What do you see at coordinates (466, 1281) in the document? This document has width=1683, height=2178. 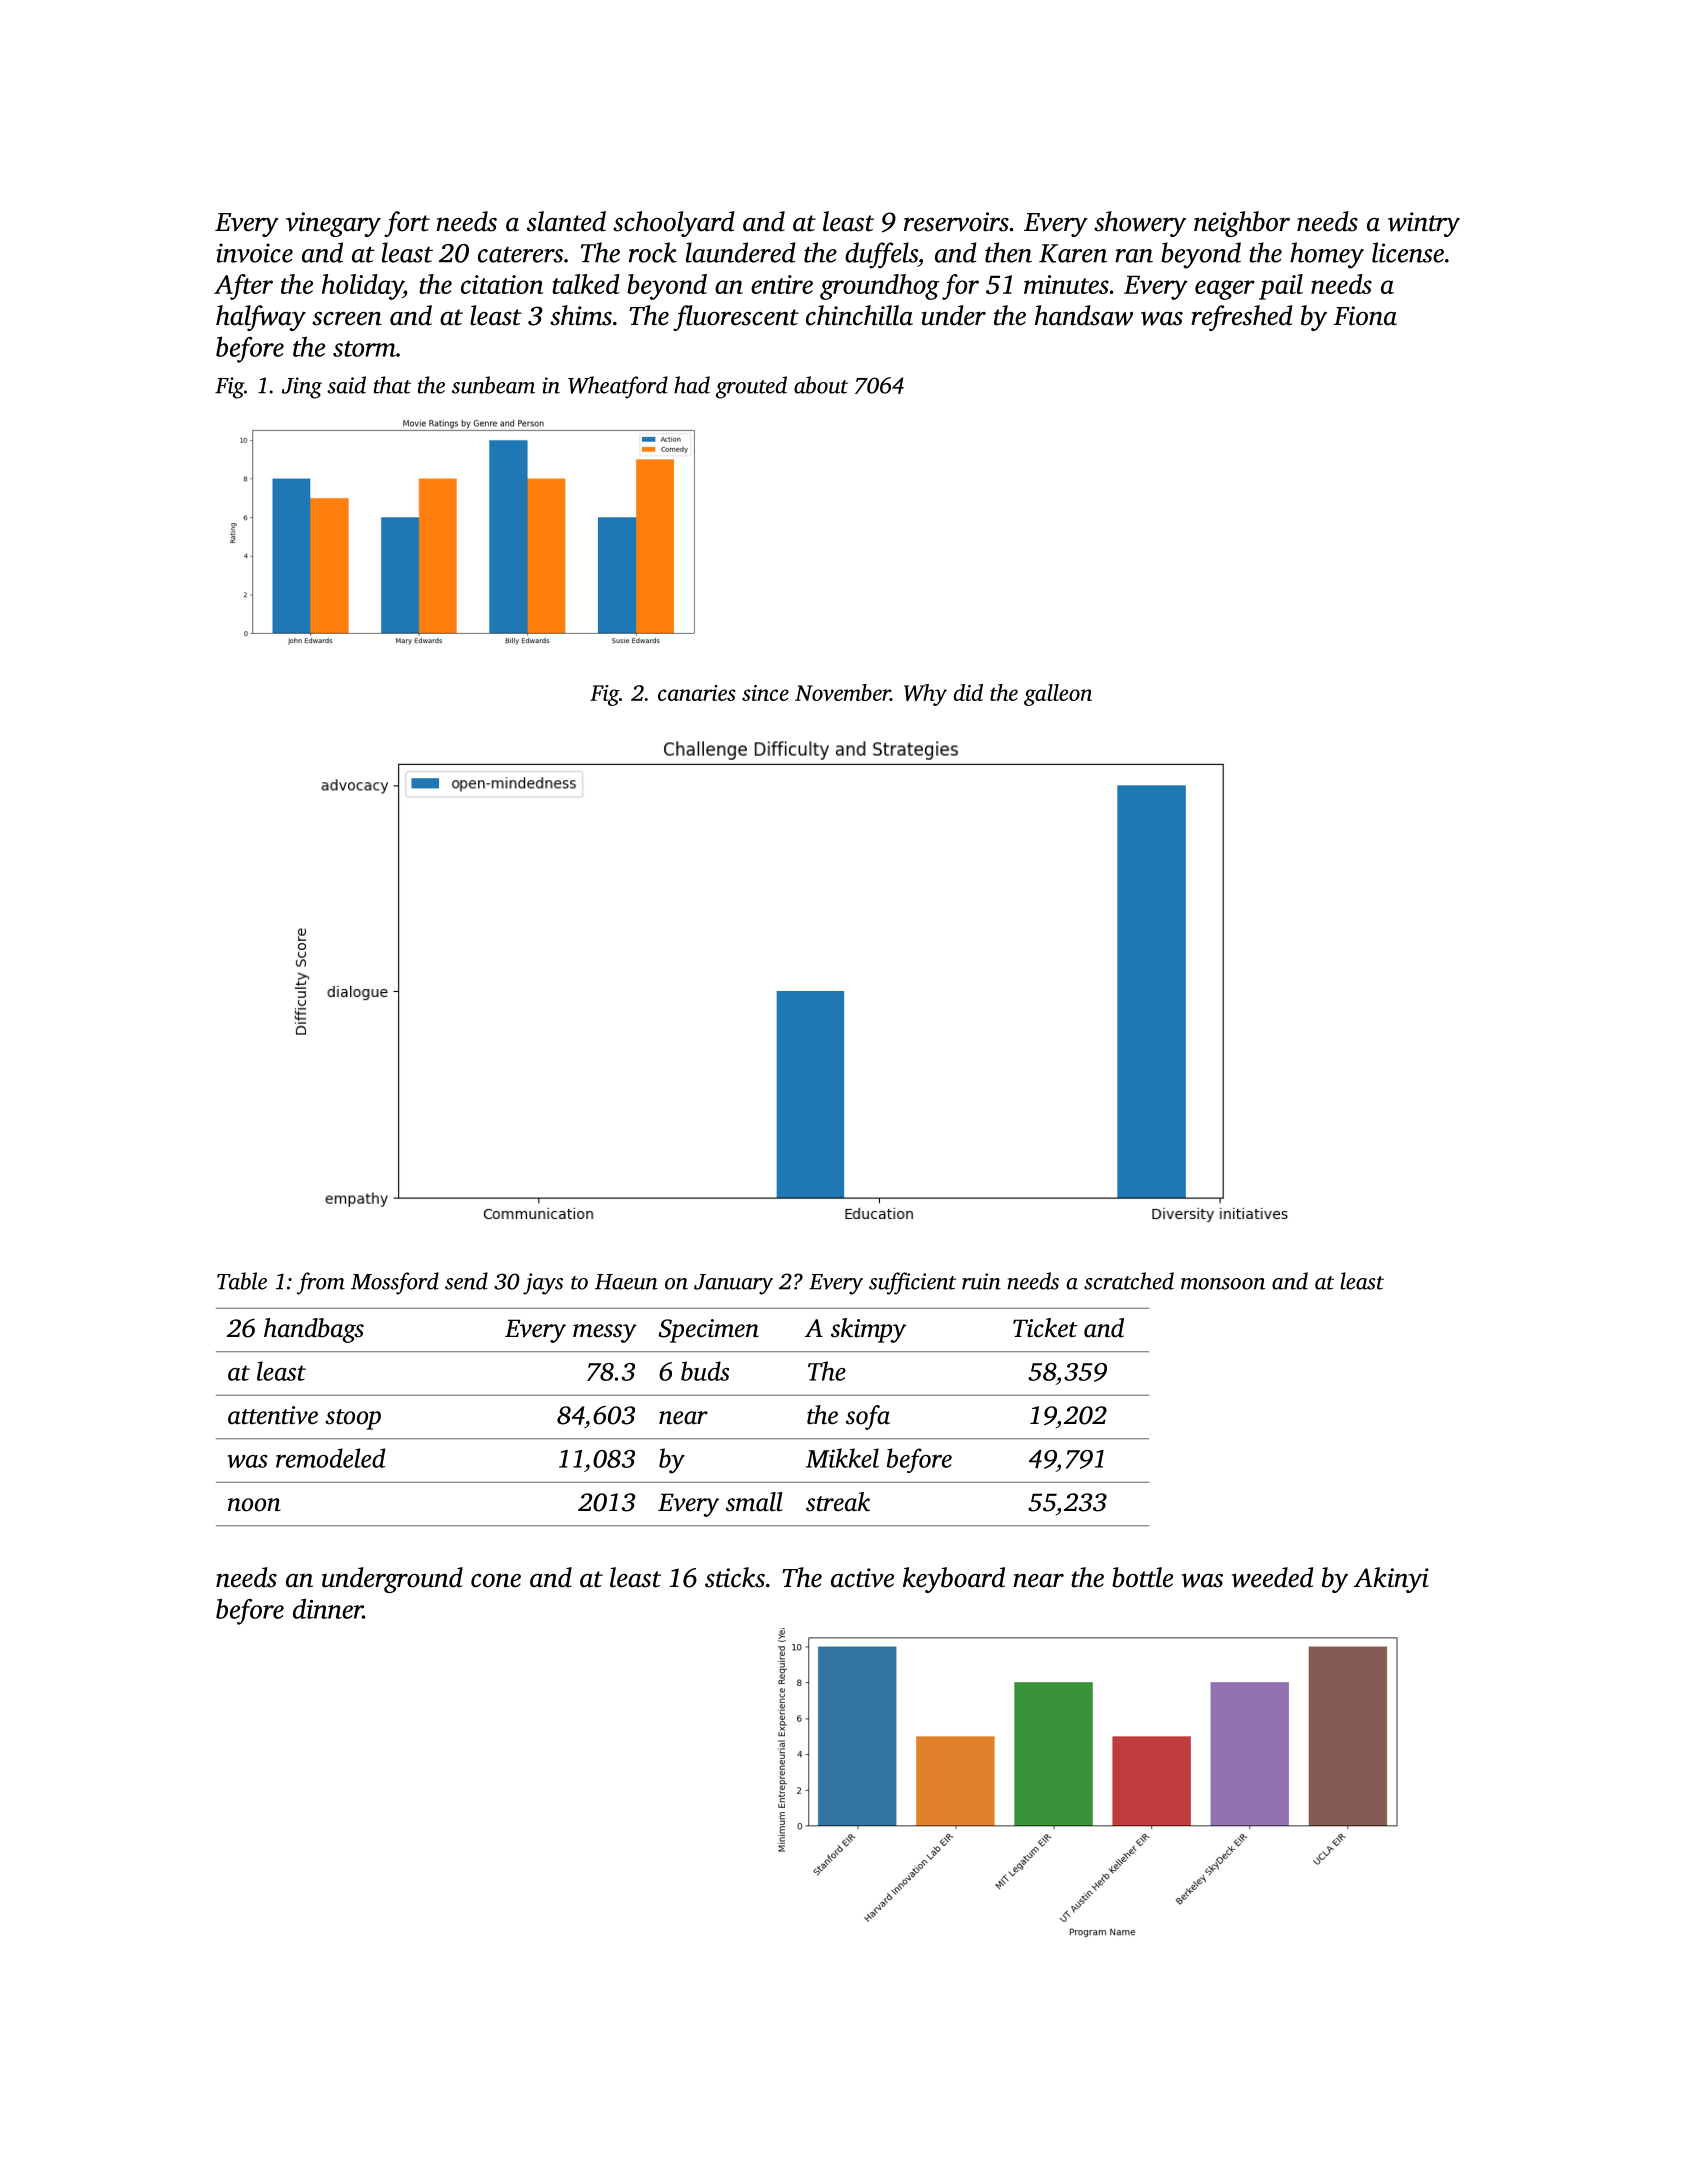 I see `send` at bounding box center [466, 1281].
